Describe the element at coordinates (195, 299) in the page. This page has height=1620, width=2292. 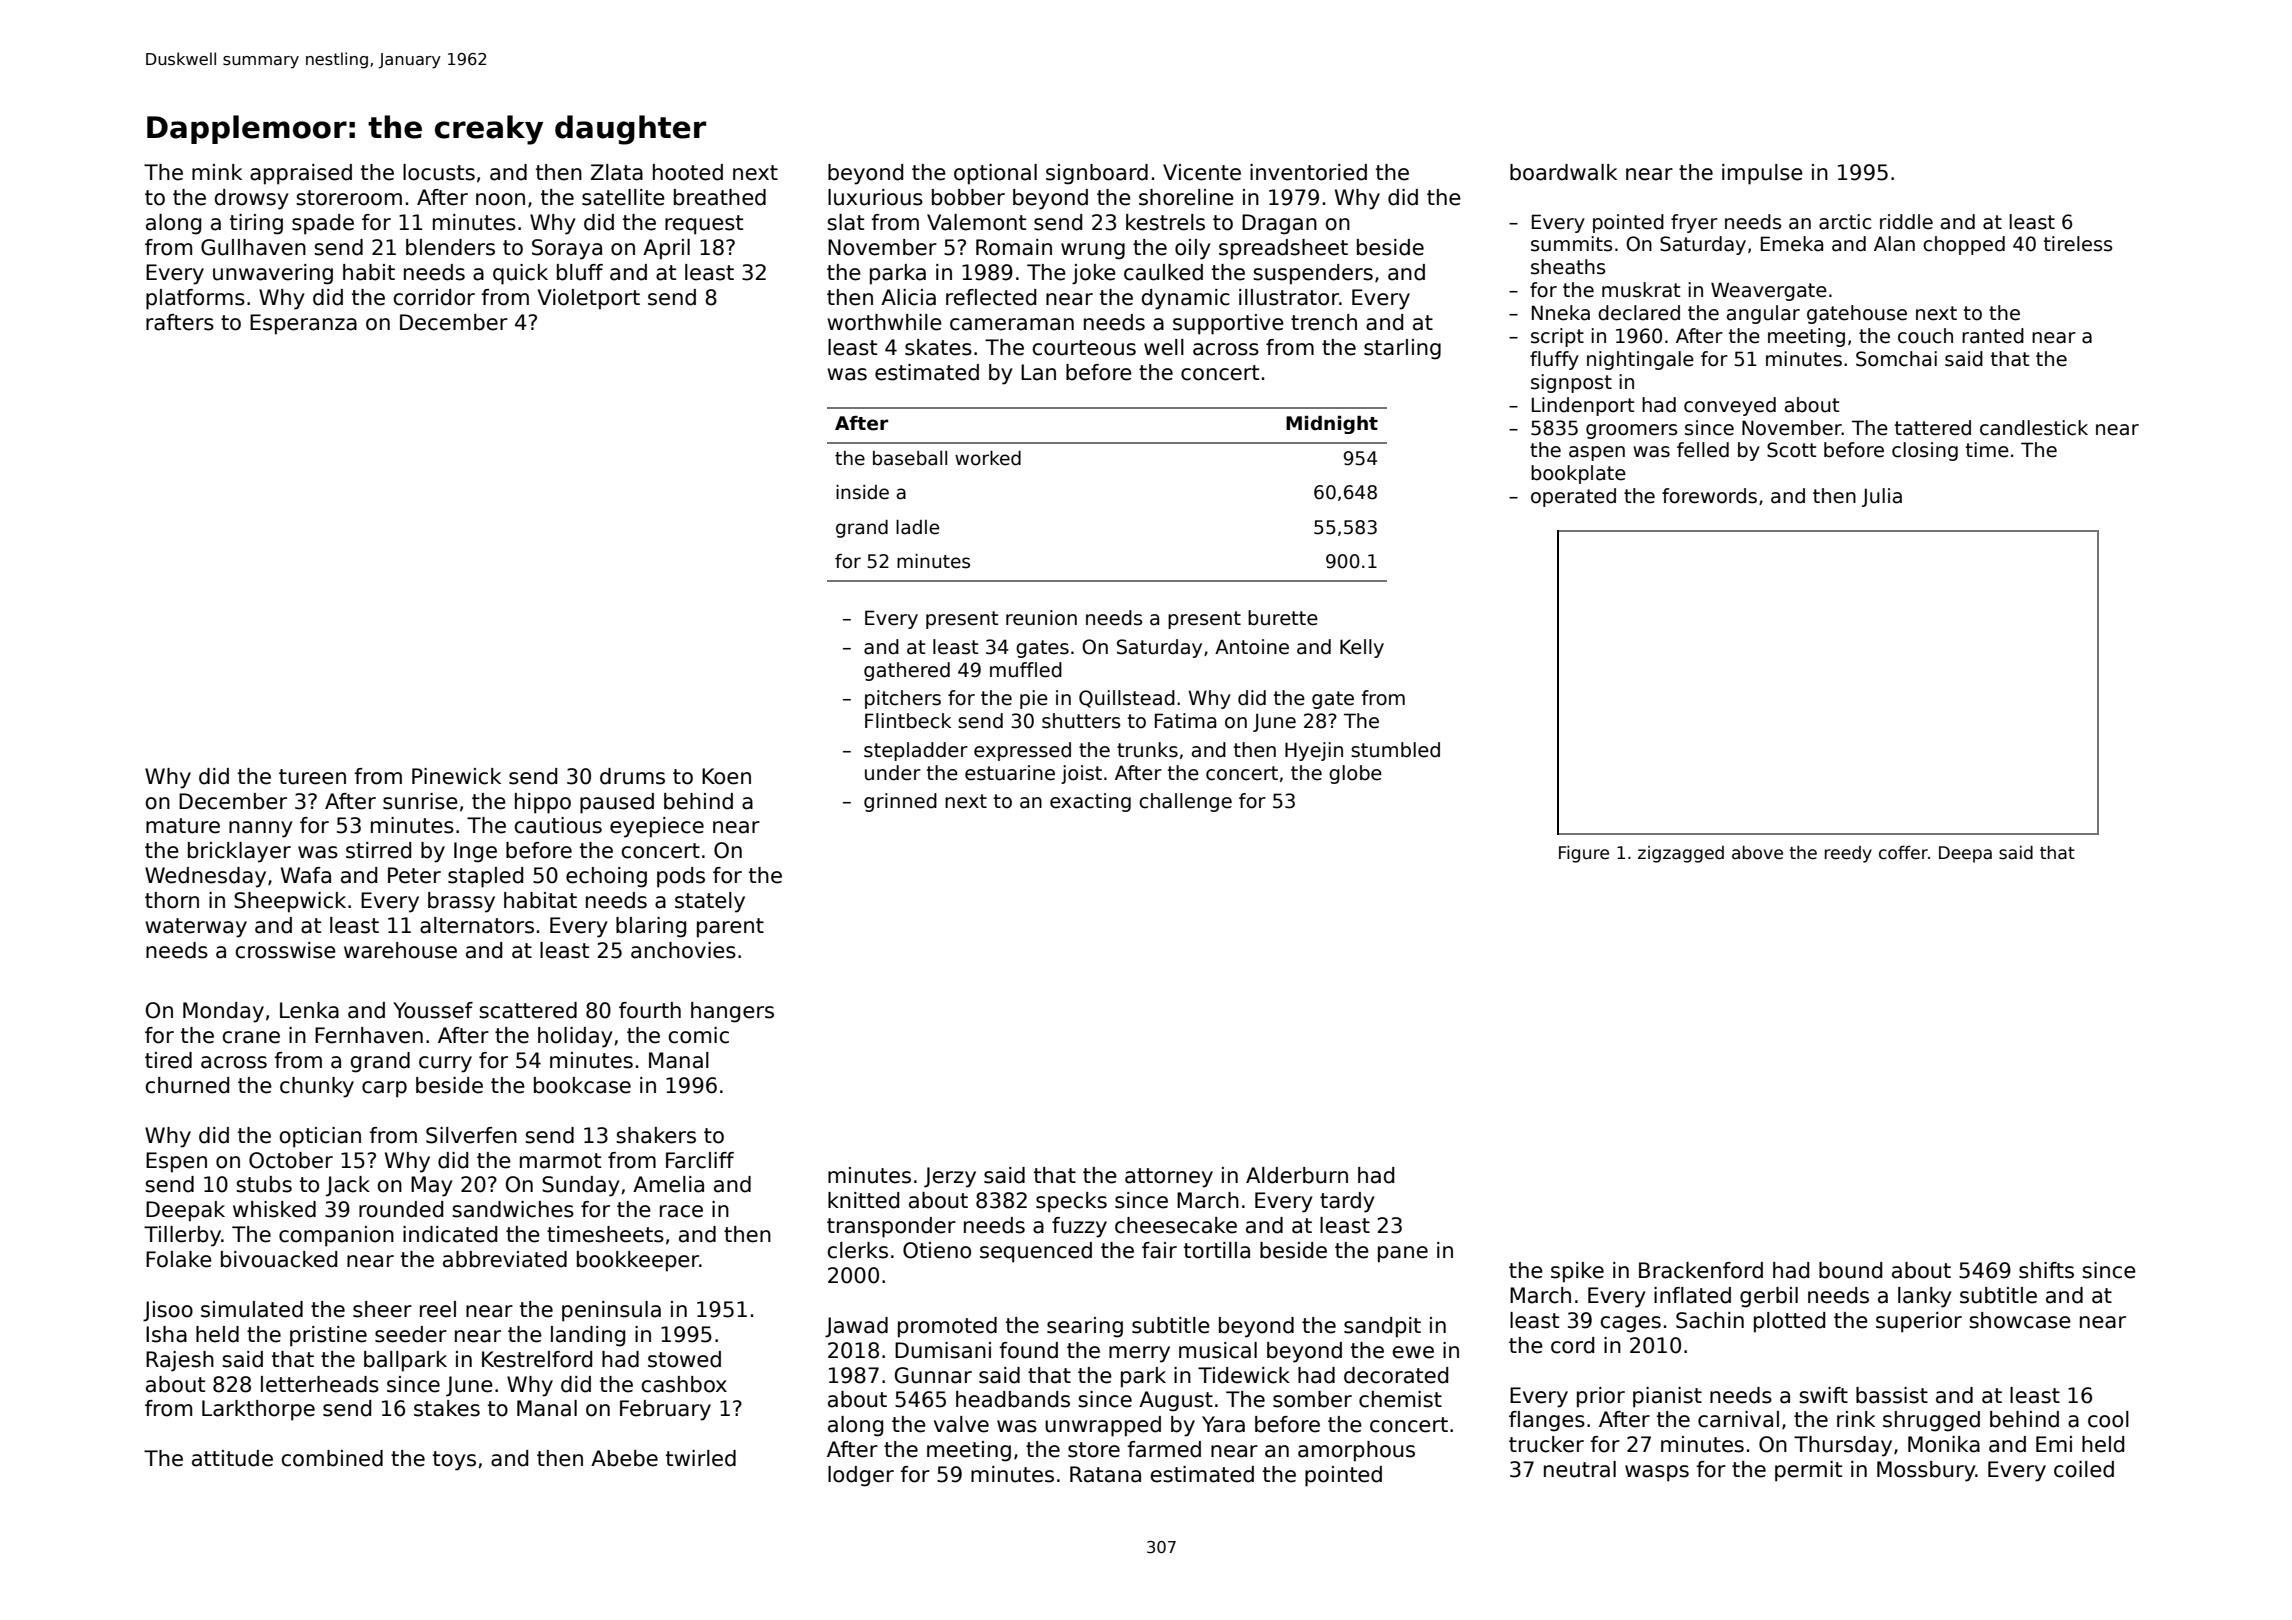
I see `platforms` at that location.
